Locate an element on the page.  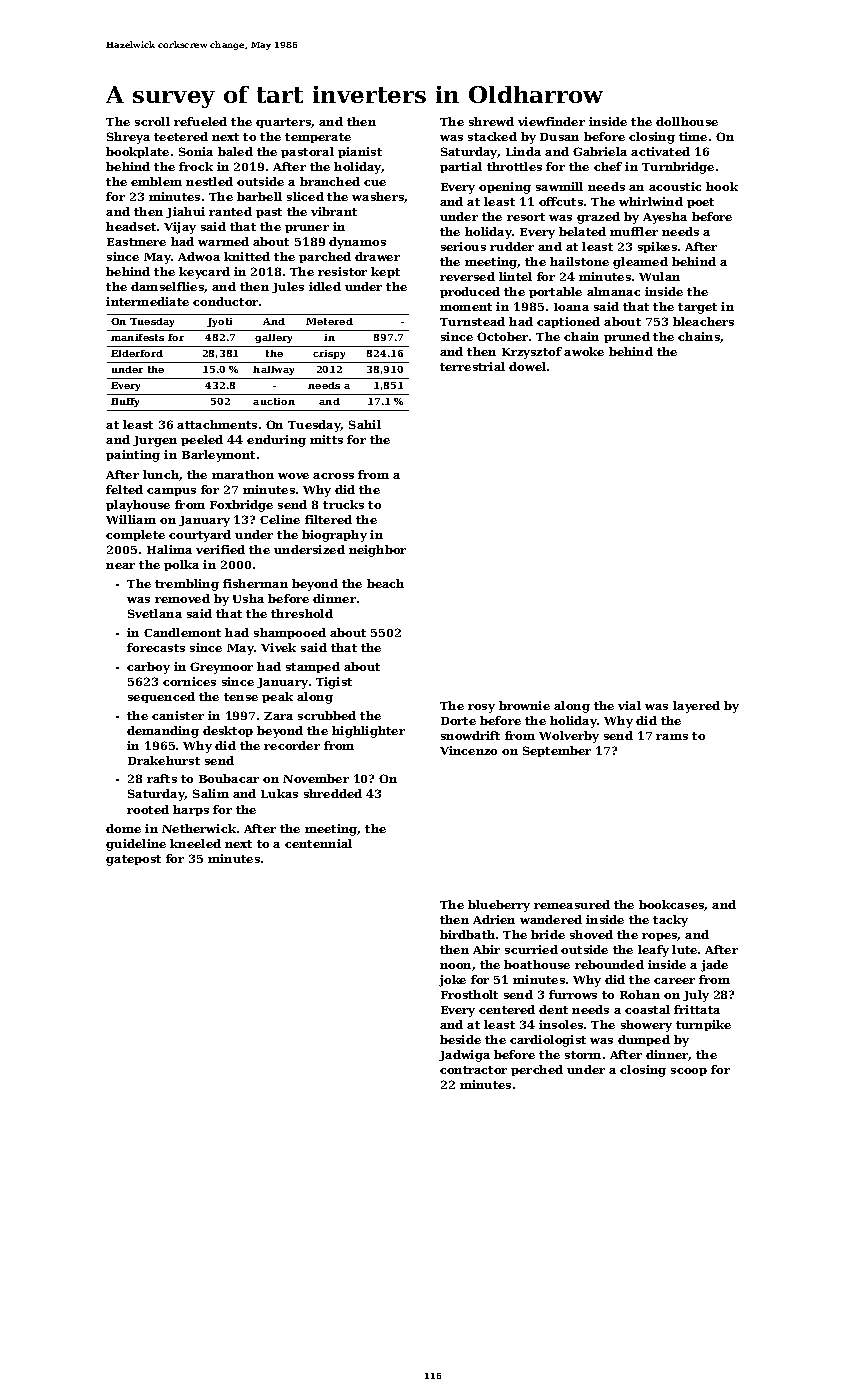
kneeled is located at coordinates (195, 843).
